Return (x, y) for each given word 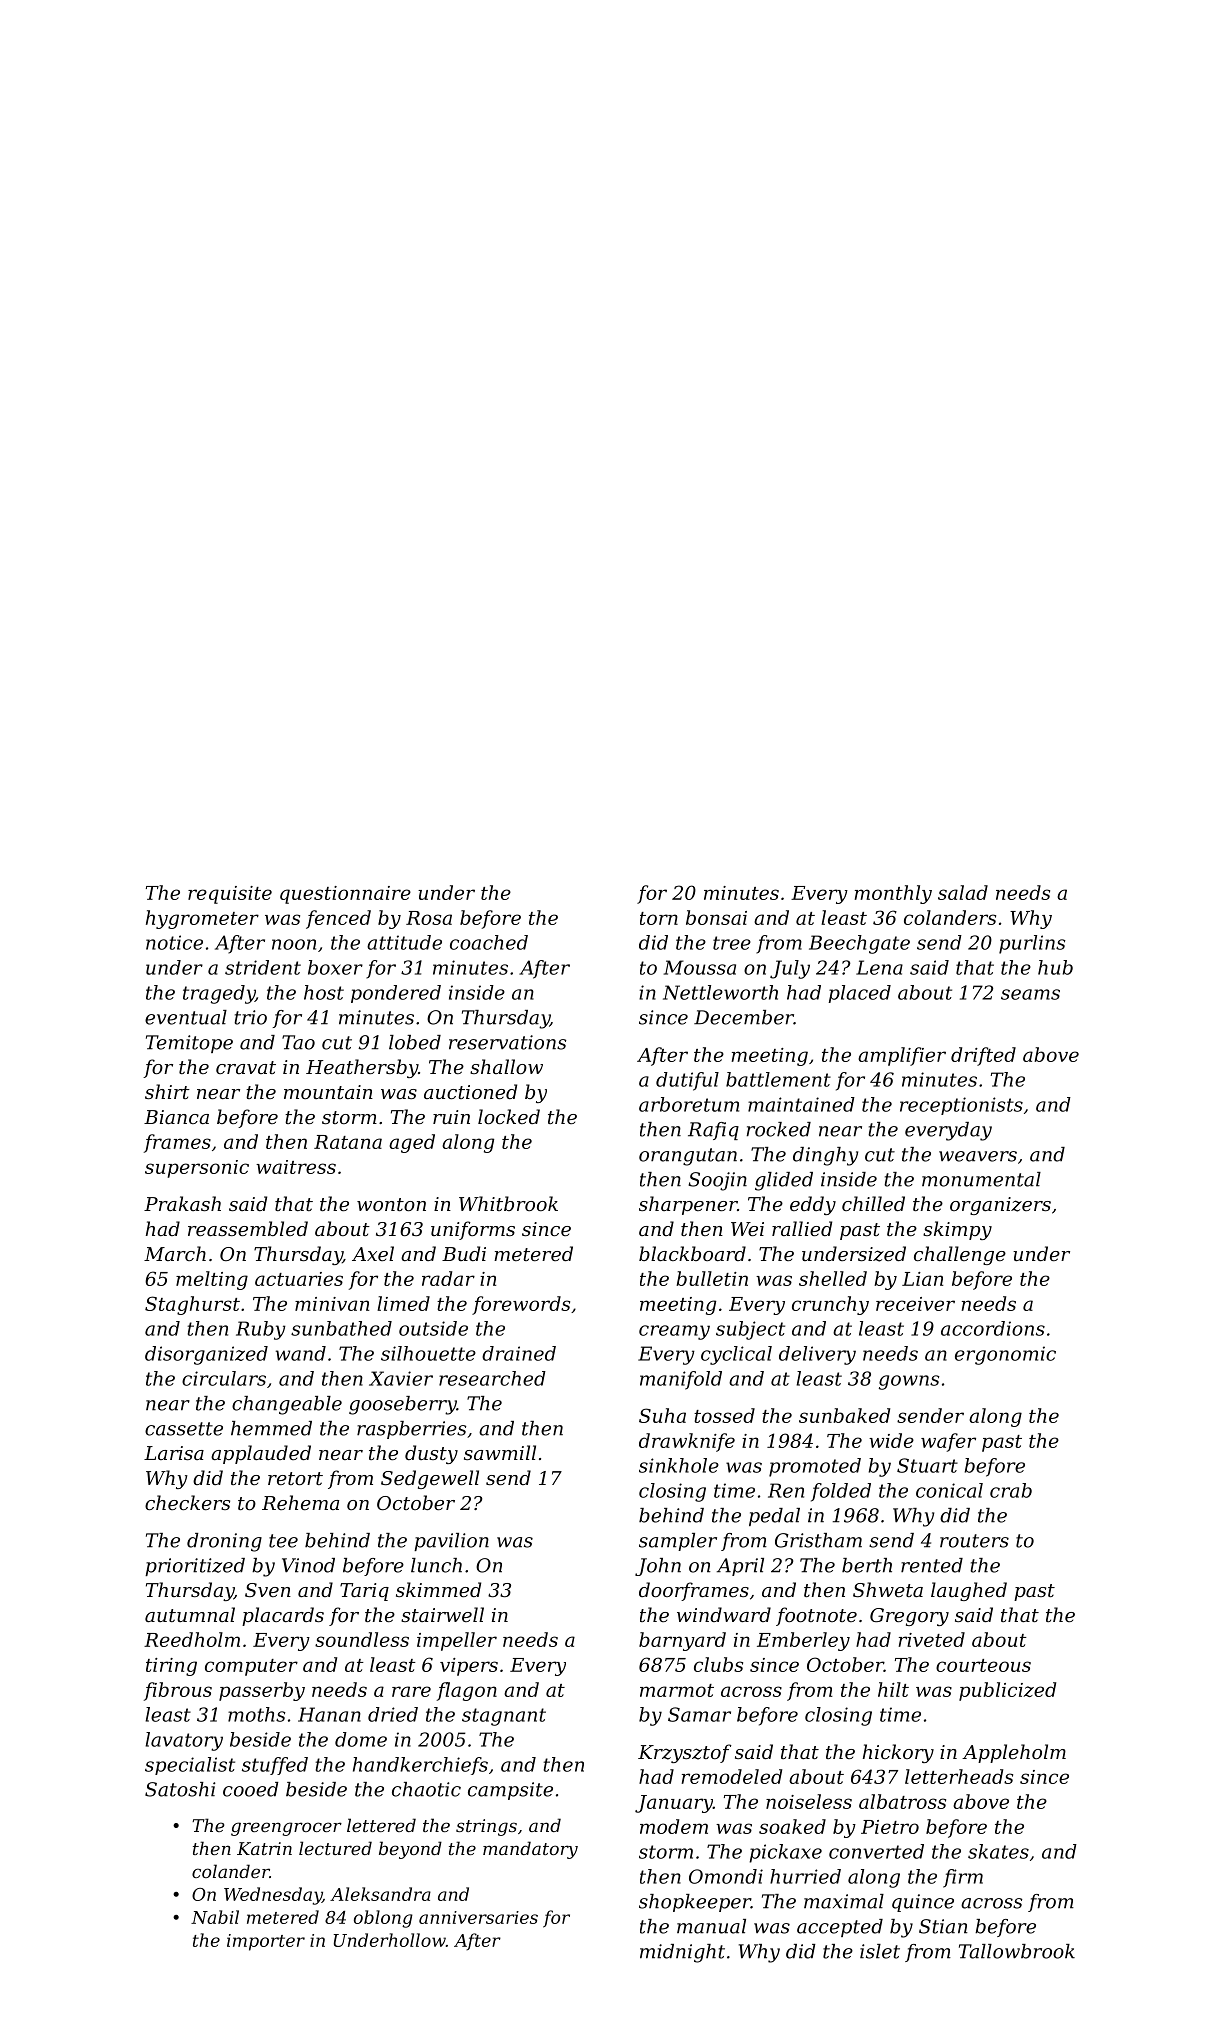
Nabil (215, 1917)
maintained (801, 1104)
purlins (1032, 944)
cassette (184, 1429)
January (674, 1804)
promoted (815, 1467)
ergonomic (1005, 1355)
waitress (296, 1167)
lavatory (184, 1741)
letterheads (959, 1776)
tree (732, 943)
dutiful (687, 1081)
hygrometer (202, 919)
